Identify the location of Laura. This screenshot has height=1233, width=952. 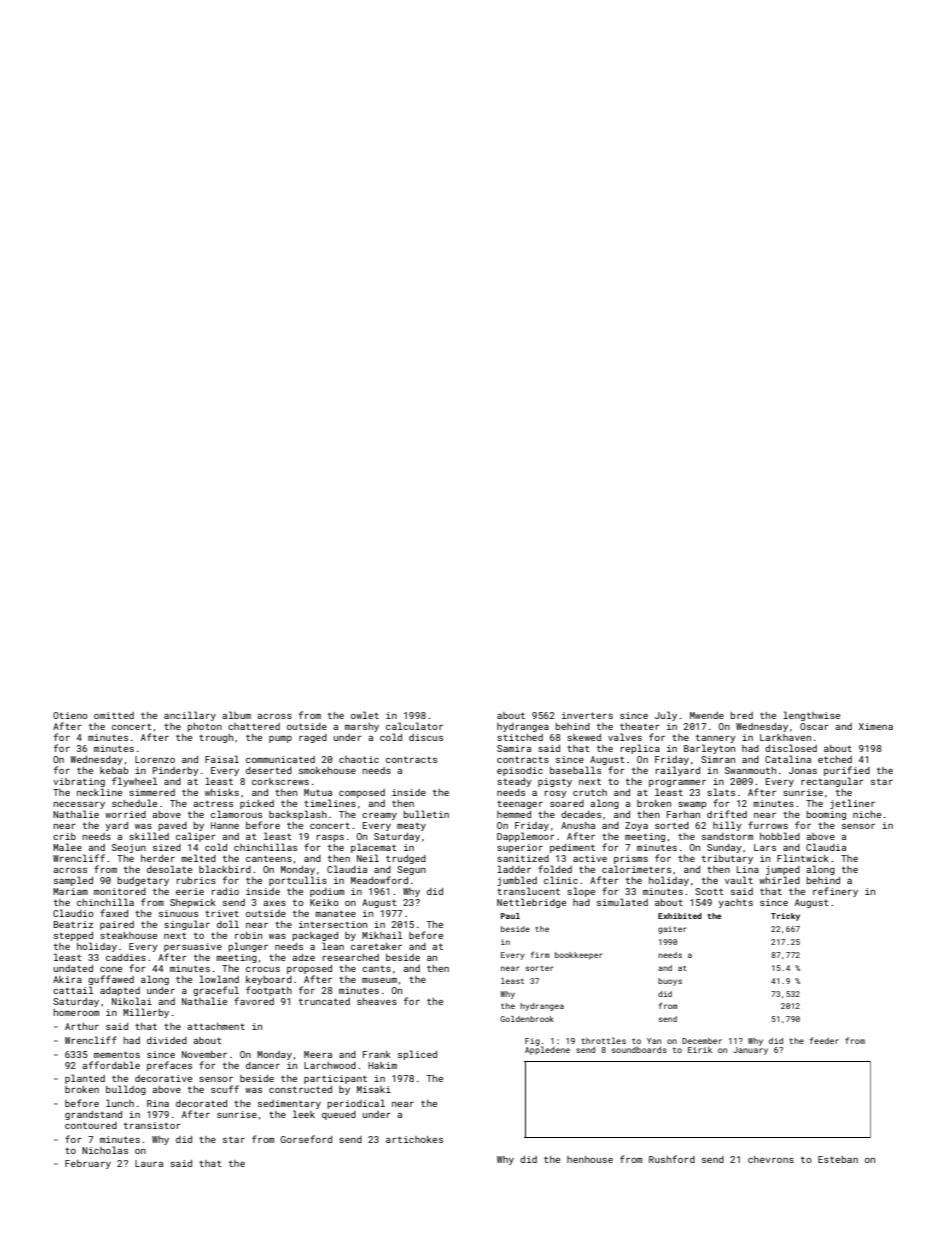
(149, 1163).
